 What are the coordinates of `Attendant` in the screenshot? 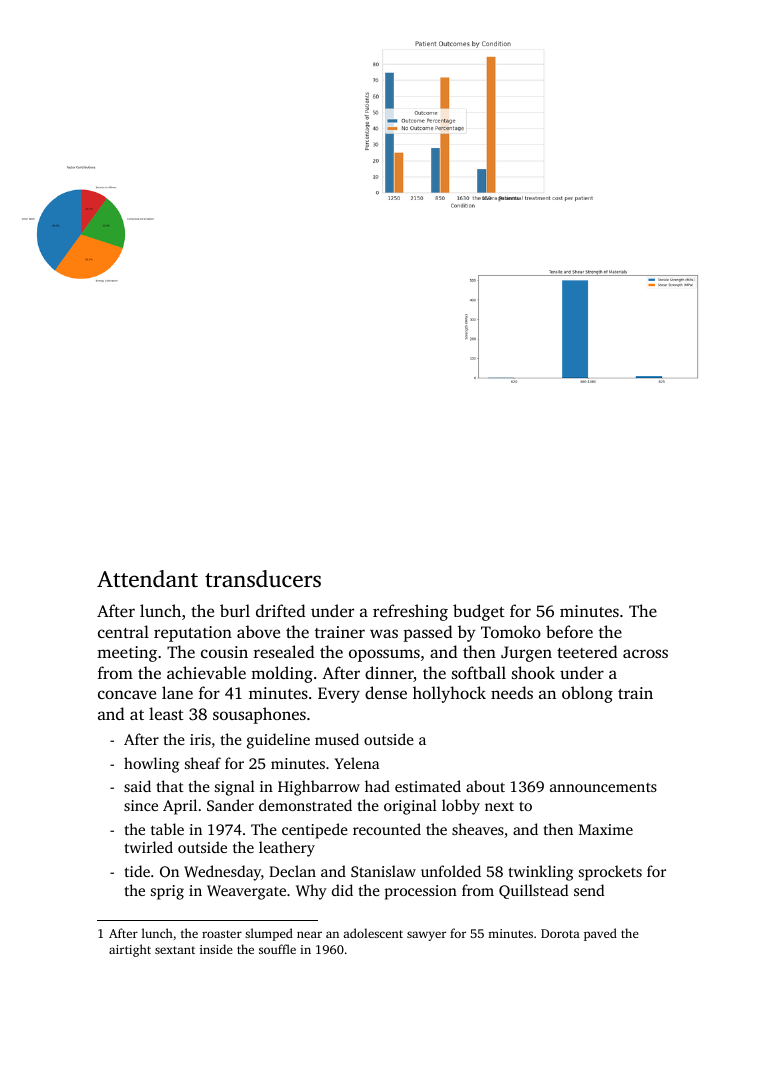 It's located at (147, 579).
